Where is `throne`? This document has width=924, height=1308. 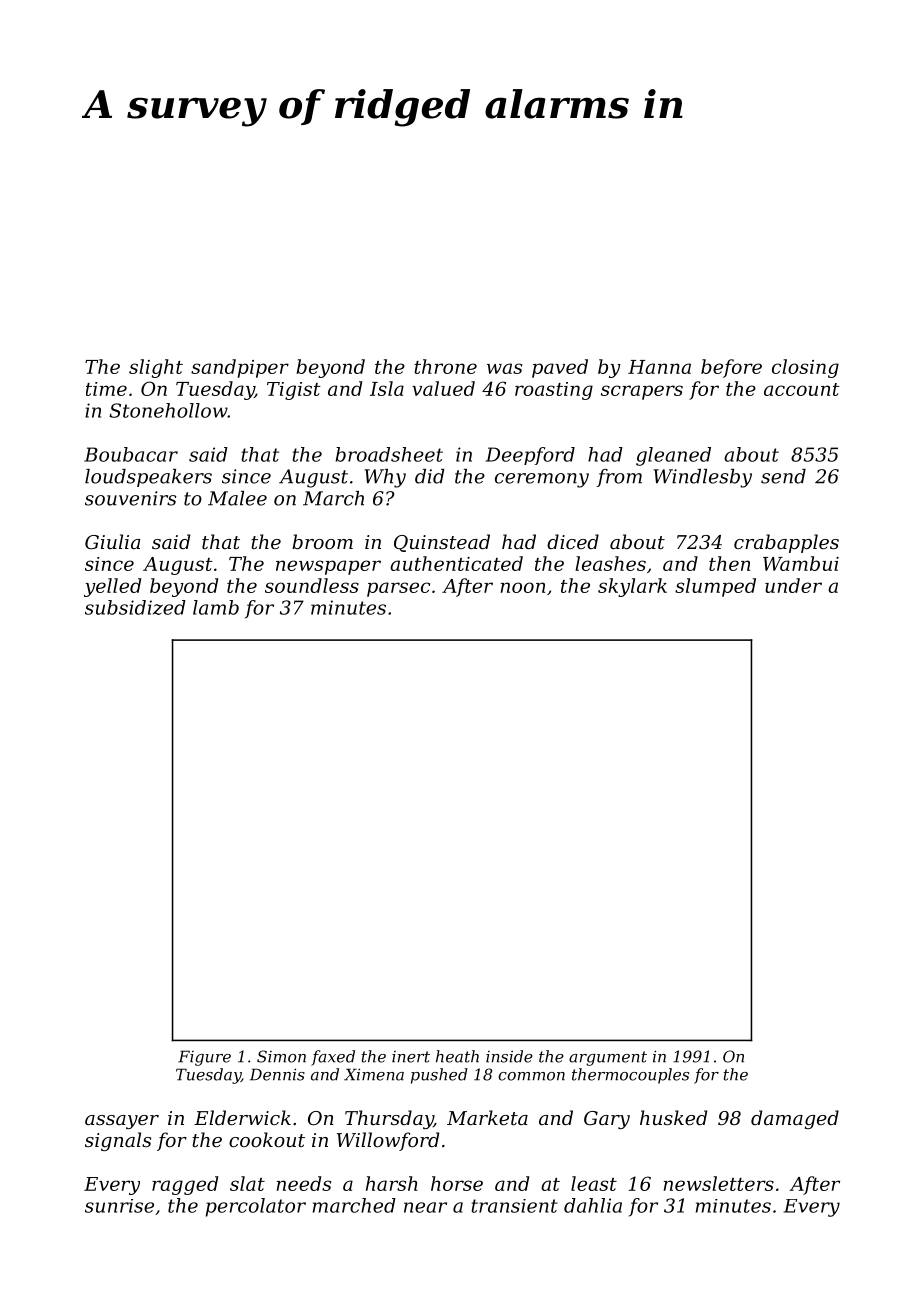
throne is located at coordinates (445, 366).
